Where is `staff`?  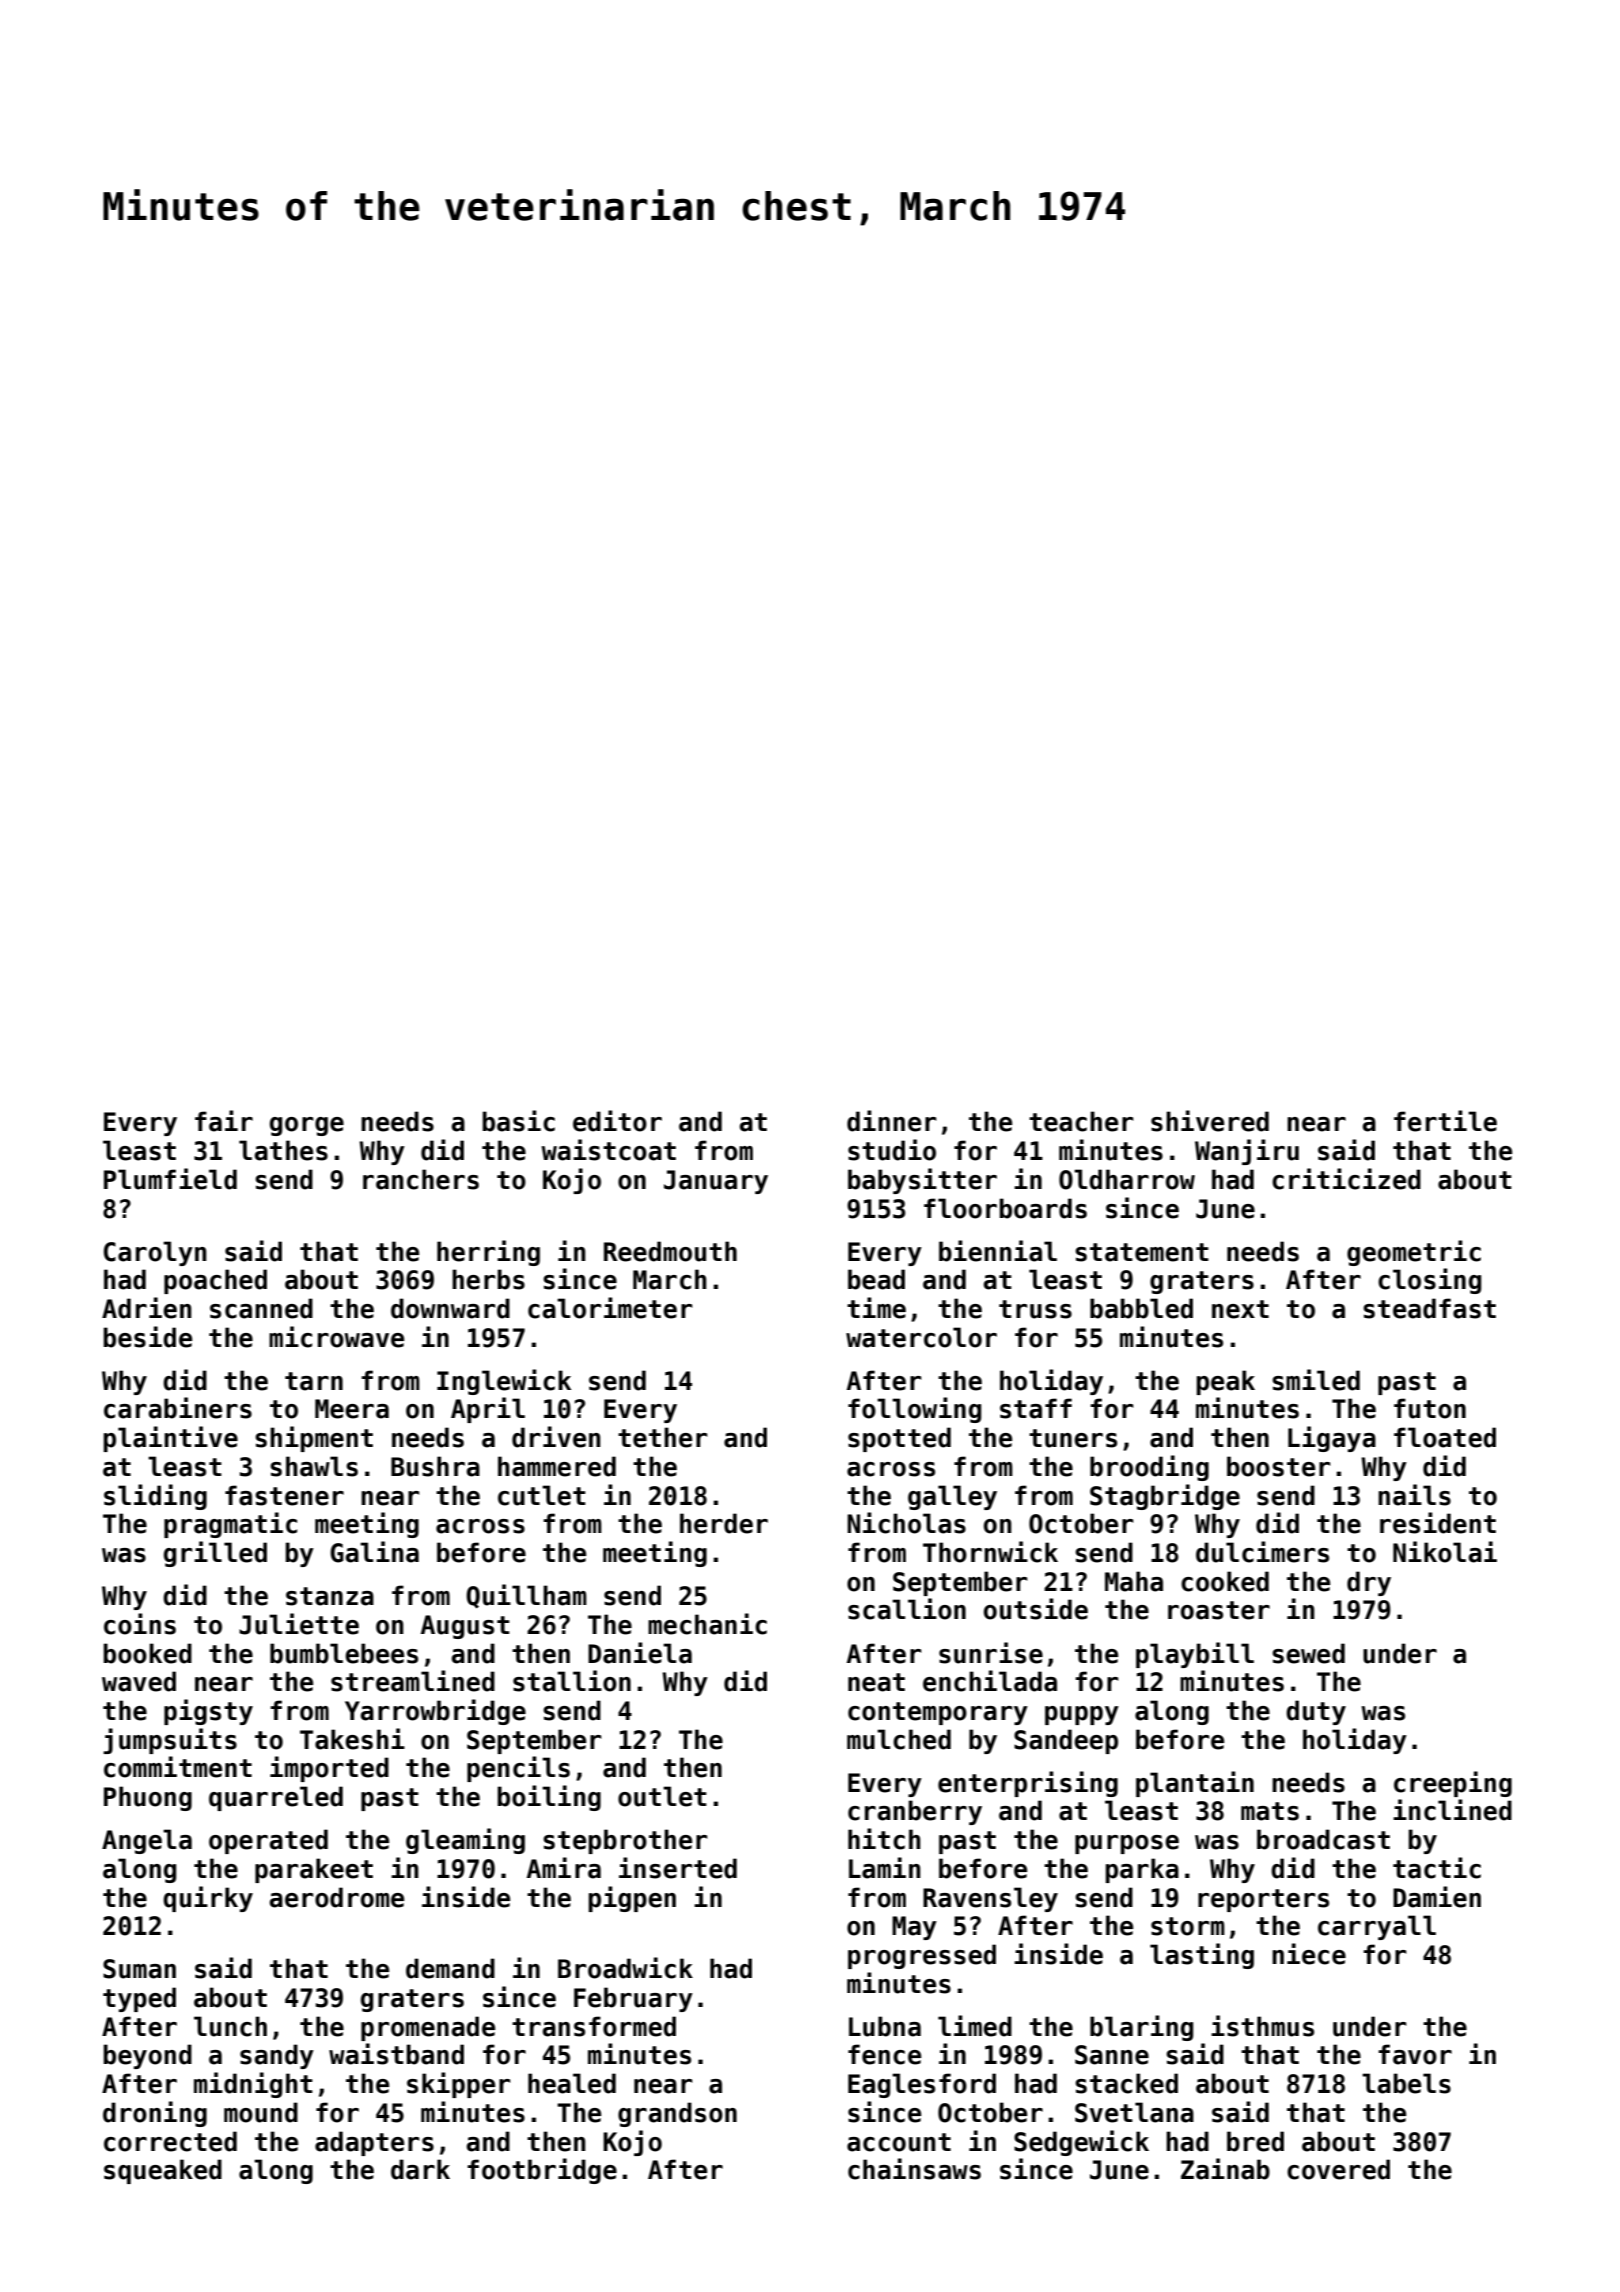
staff is located at coordinates (1036, 1408).
